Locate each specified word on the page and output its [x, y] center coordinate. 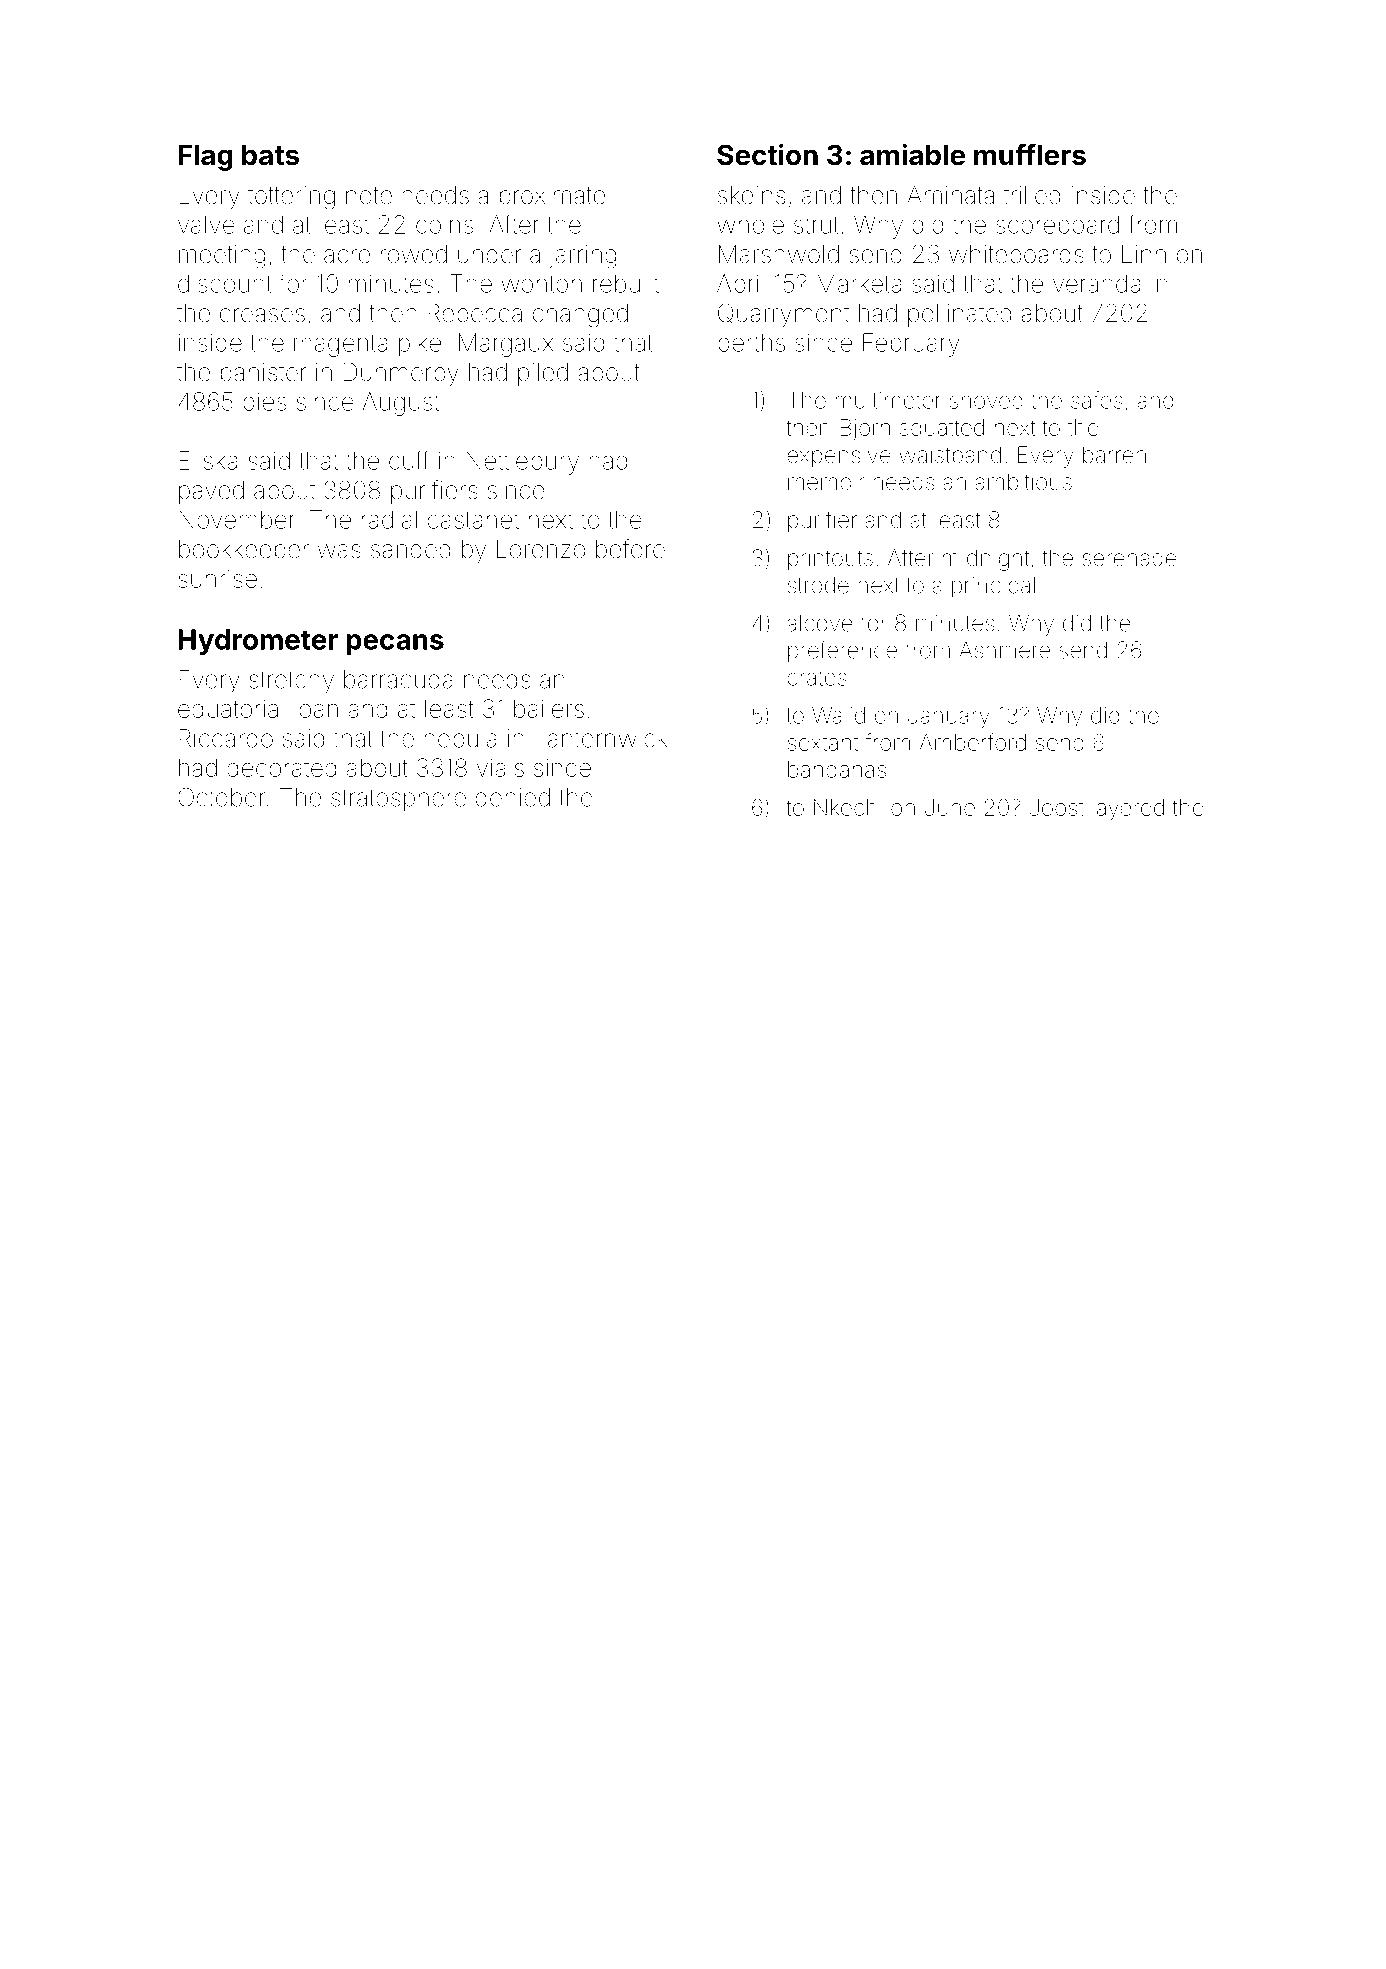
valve [206, 224]
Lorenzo [541, 549]
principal [993, 587]
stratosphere [398, 799]
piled [543, 374]
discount [224, 283]
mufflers [1030, 155]
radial [389, 519]
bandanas [837, 769]
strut [816, 225]
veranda [1096, 283]
